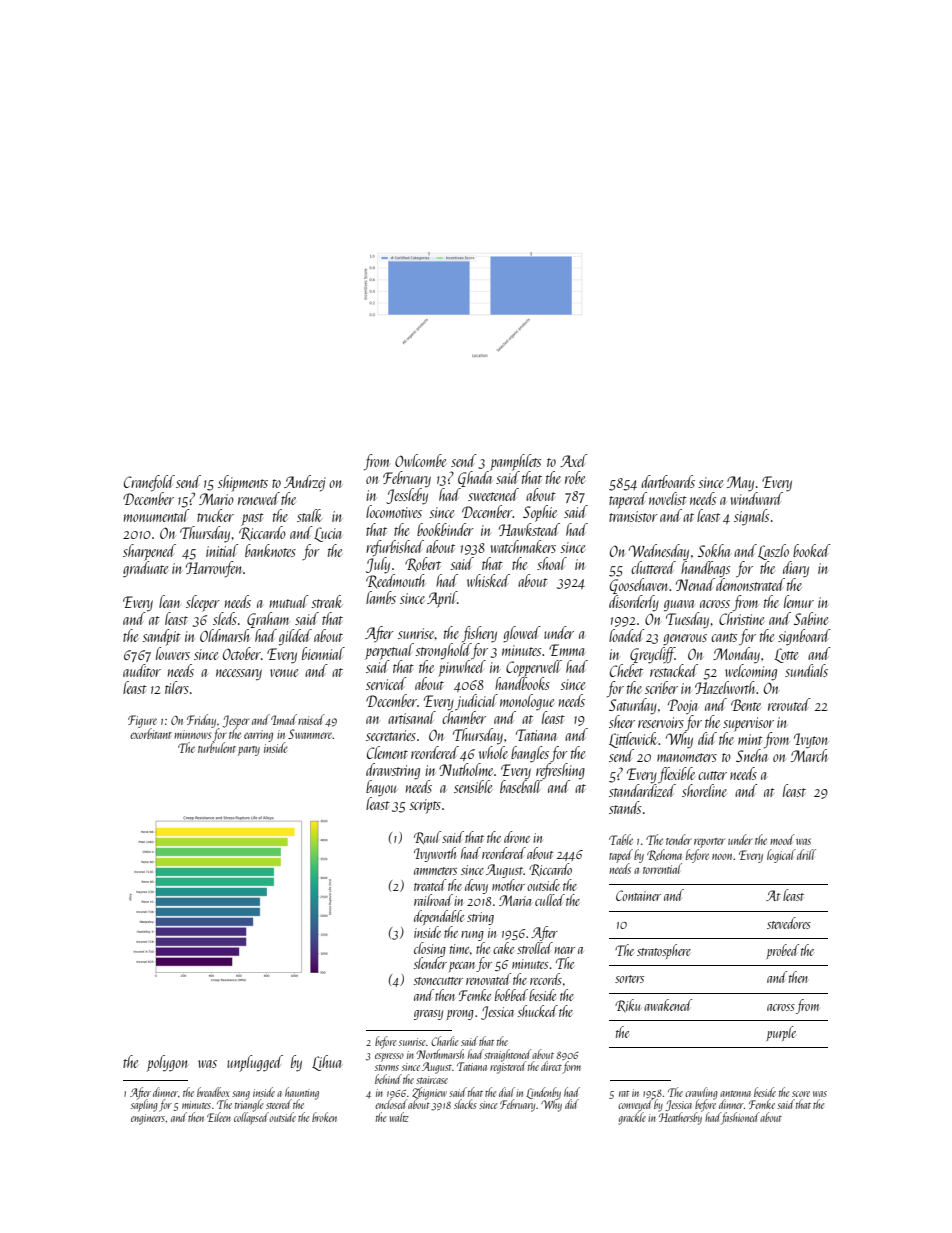 This screenshot has width=952, height=1233. I want to click on treated, so click(430, 885).
